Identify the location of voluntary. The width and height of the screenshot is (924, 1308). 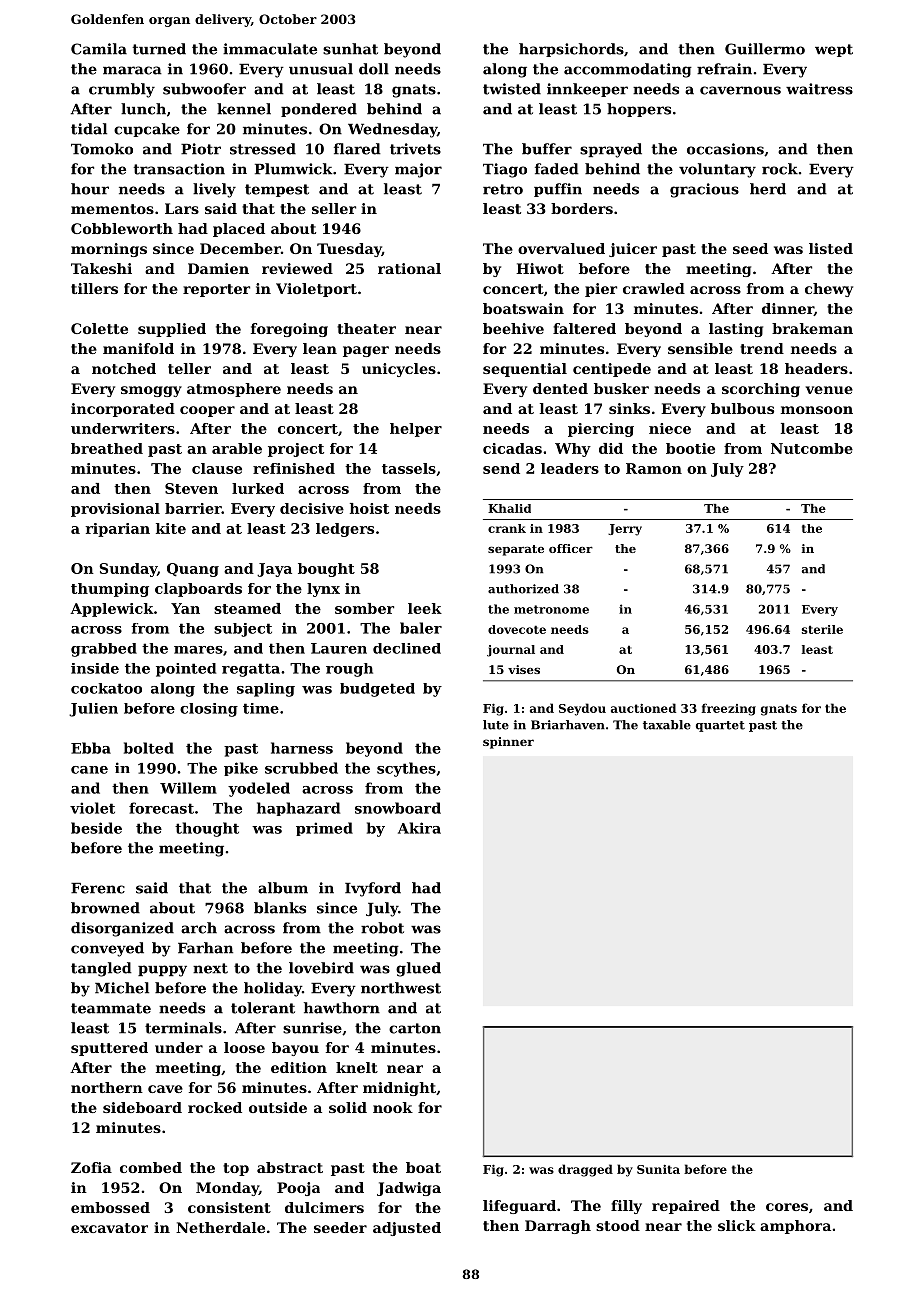
(717, 170).
